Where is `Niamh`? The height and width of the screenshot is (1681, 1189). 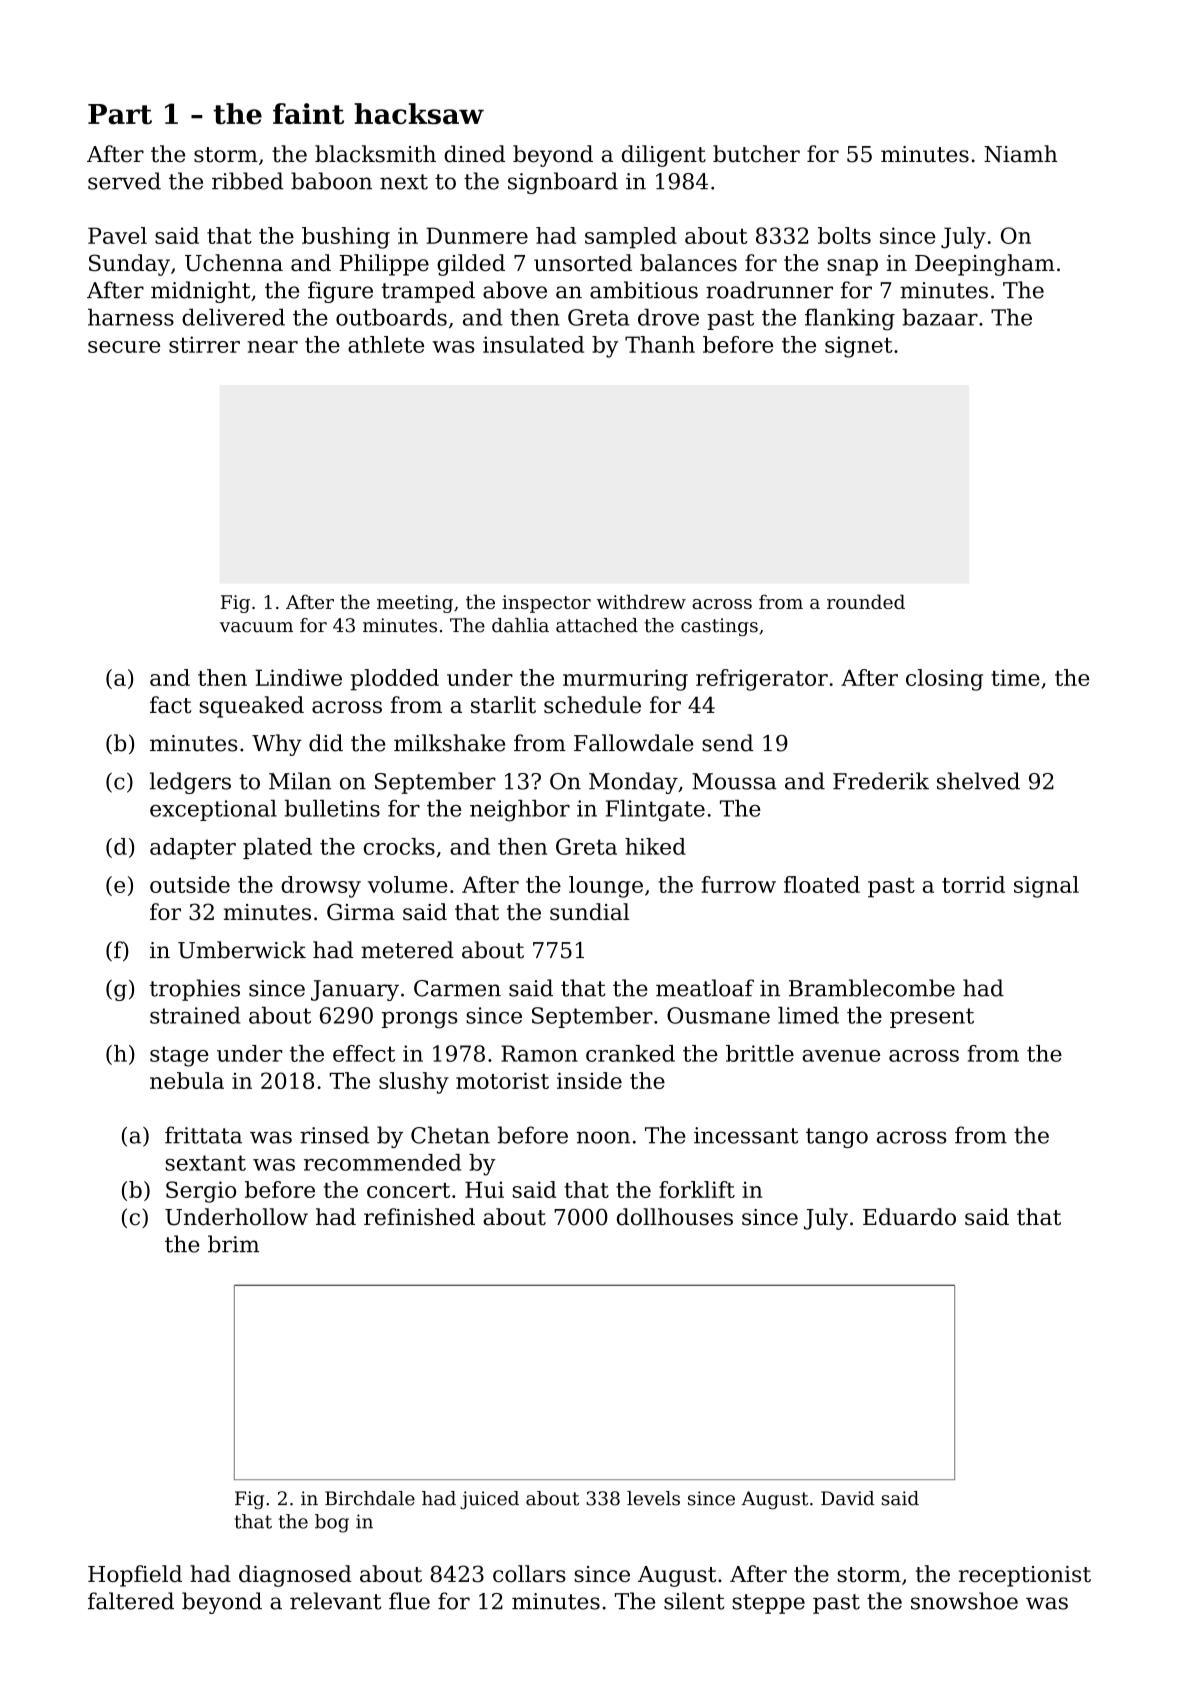
Niamh is located at coordinates (1021, 154).
